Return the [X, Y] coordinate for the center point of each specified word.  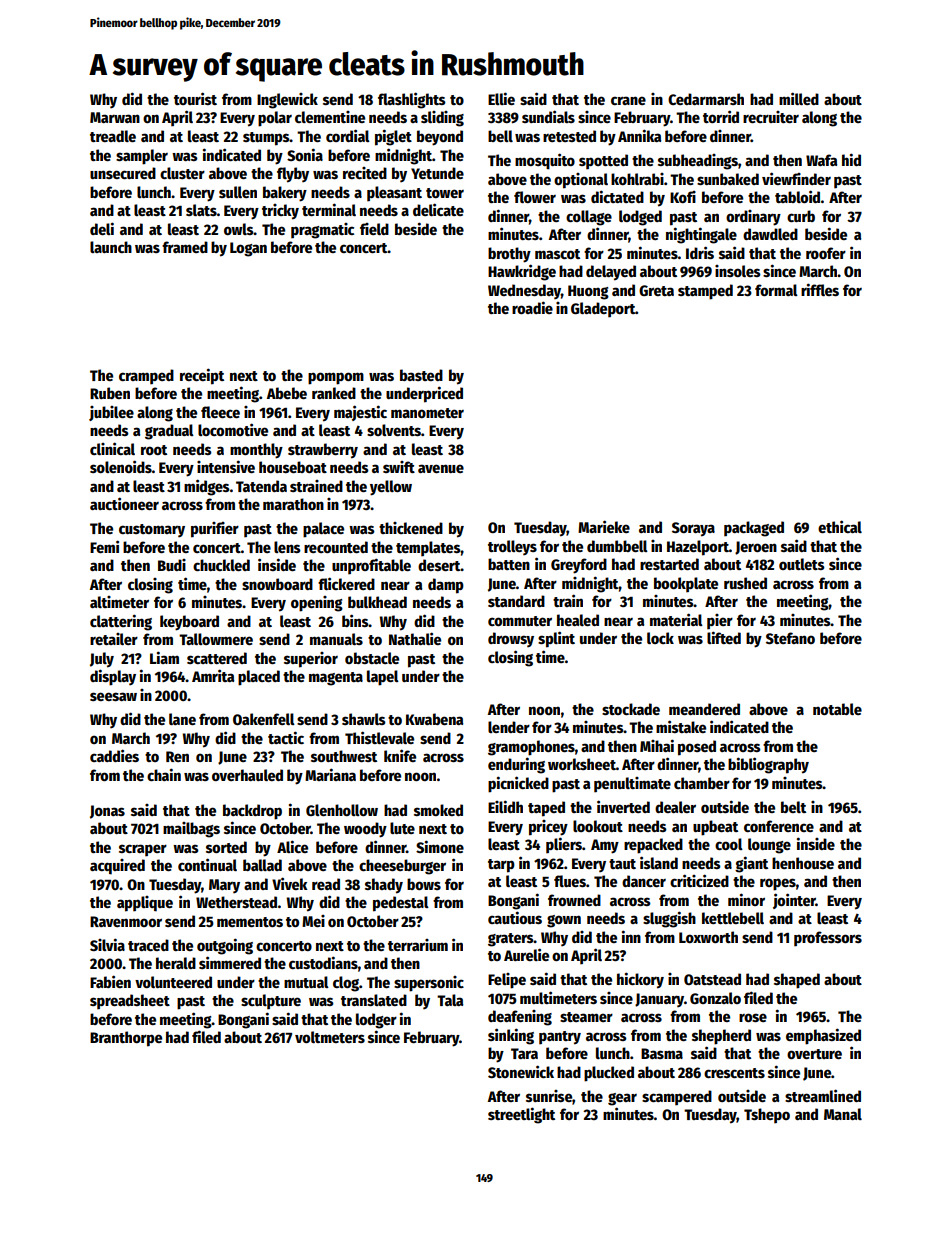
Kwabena [434, 719]
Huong [588, 292]
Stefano [790, 638]
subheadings [698, 162]
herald [176, 963]
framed [185, 247]
